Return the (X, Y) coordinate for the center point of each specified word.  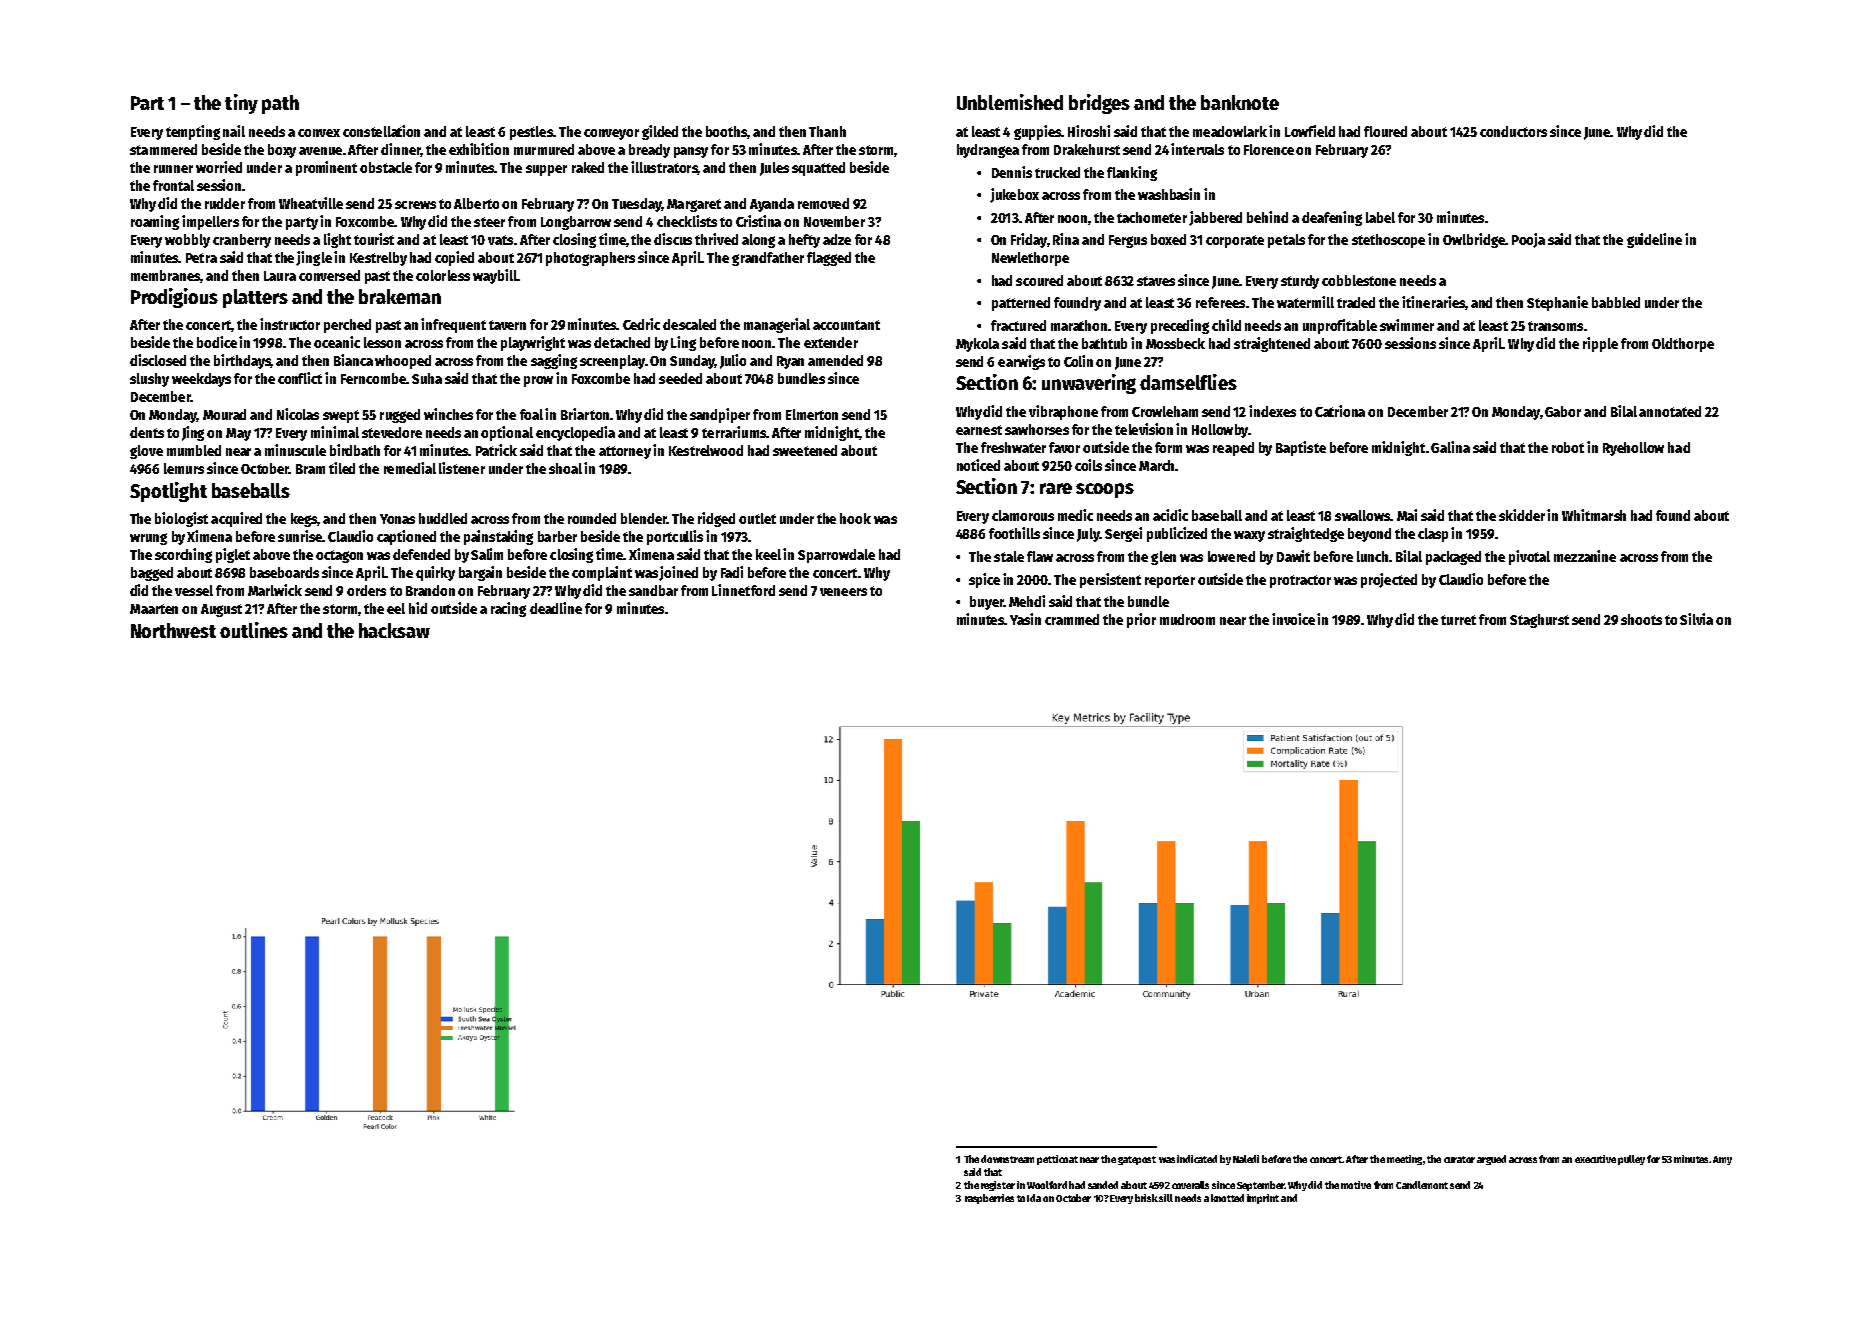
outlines (254, 630)
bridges (1099, 104)
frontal (173, 185)
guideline (1654, 240)
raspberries (989, 1199)
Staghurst (1539, 621)
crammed (1072, 619)
